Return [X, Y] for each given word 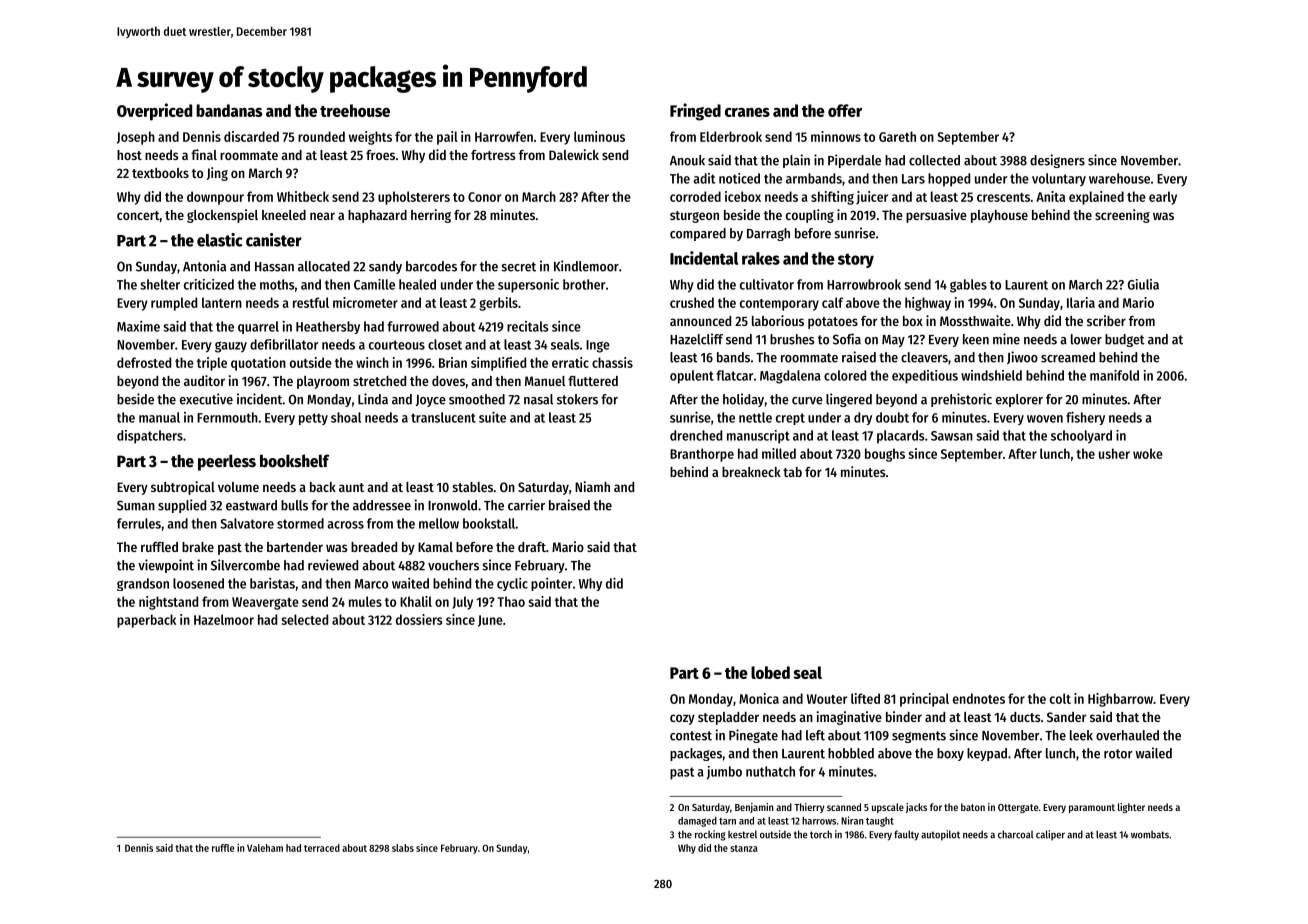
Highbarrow [1120, 700]
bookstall [489, 523]
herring [431, 216]
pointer [551, 584]
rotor [1118, 754]
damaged [697, 822]
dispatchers [150, 437]
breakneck [751, 472]
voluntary [1059, 180]
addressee [382, 505]
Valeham [265, 848]
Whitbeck [303, 196]
